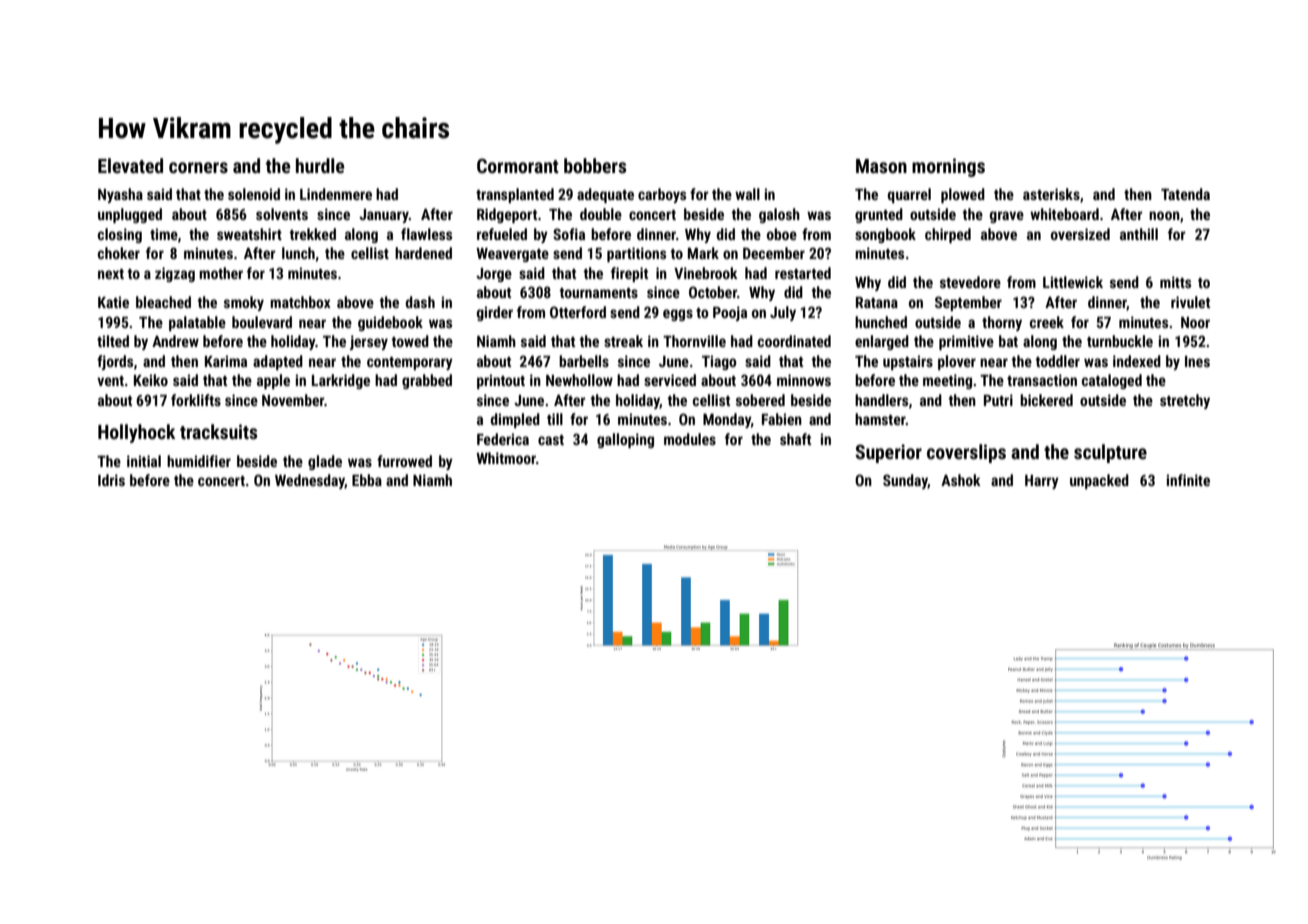  What do you see at coordinates (1047, 322) in the screenshot?
I see `creek` at bounding box center [1047, 322].
